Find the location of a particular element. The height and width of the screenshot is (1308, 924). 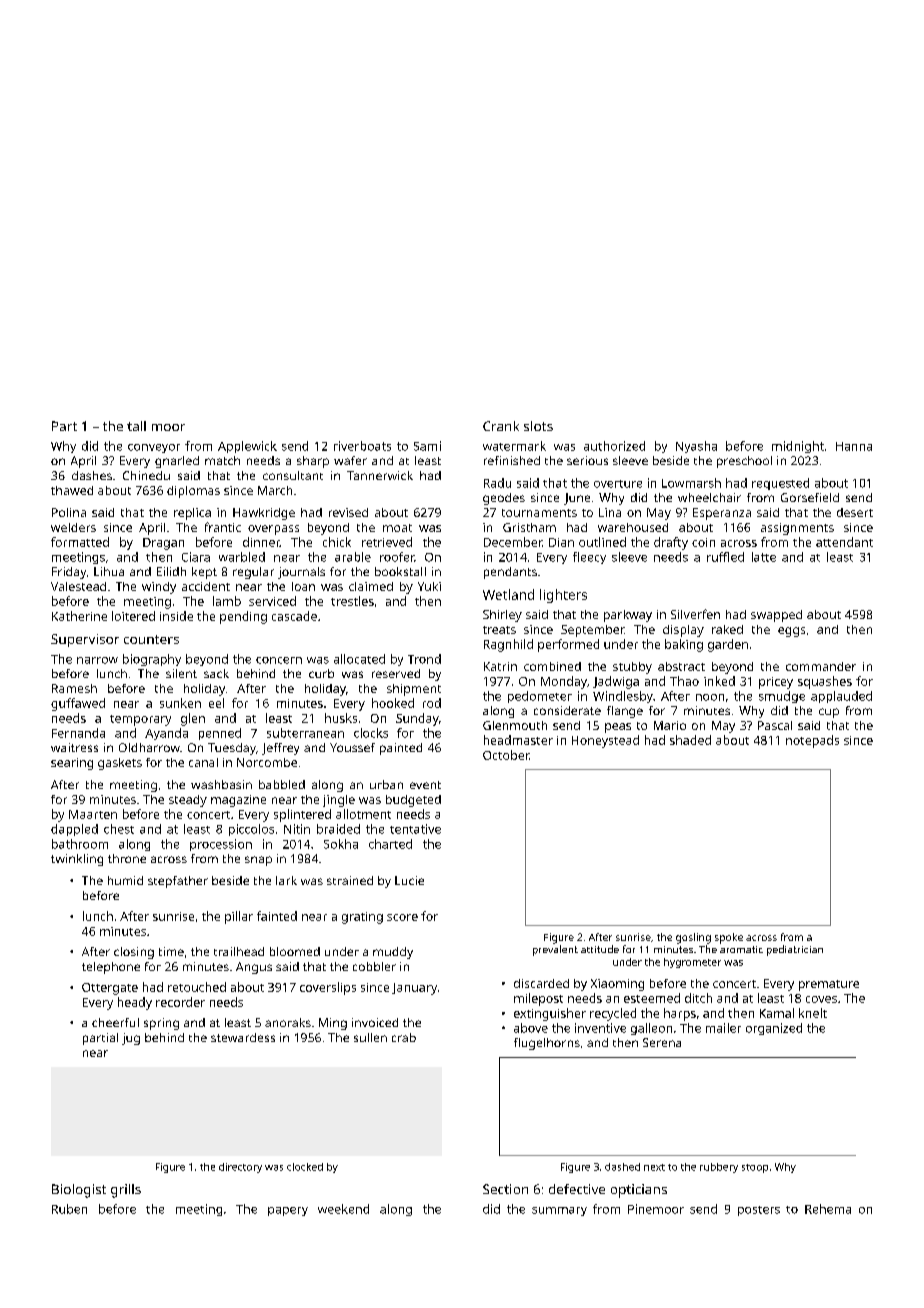

Crank is located at coordinates (501, 426).
